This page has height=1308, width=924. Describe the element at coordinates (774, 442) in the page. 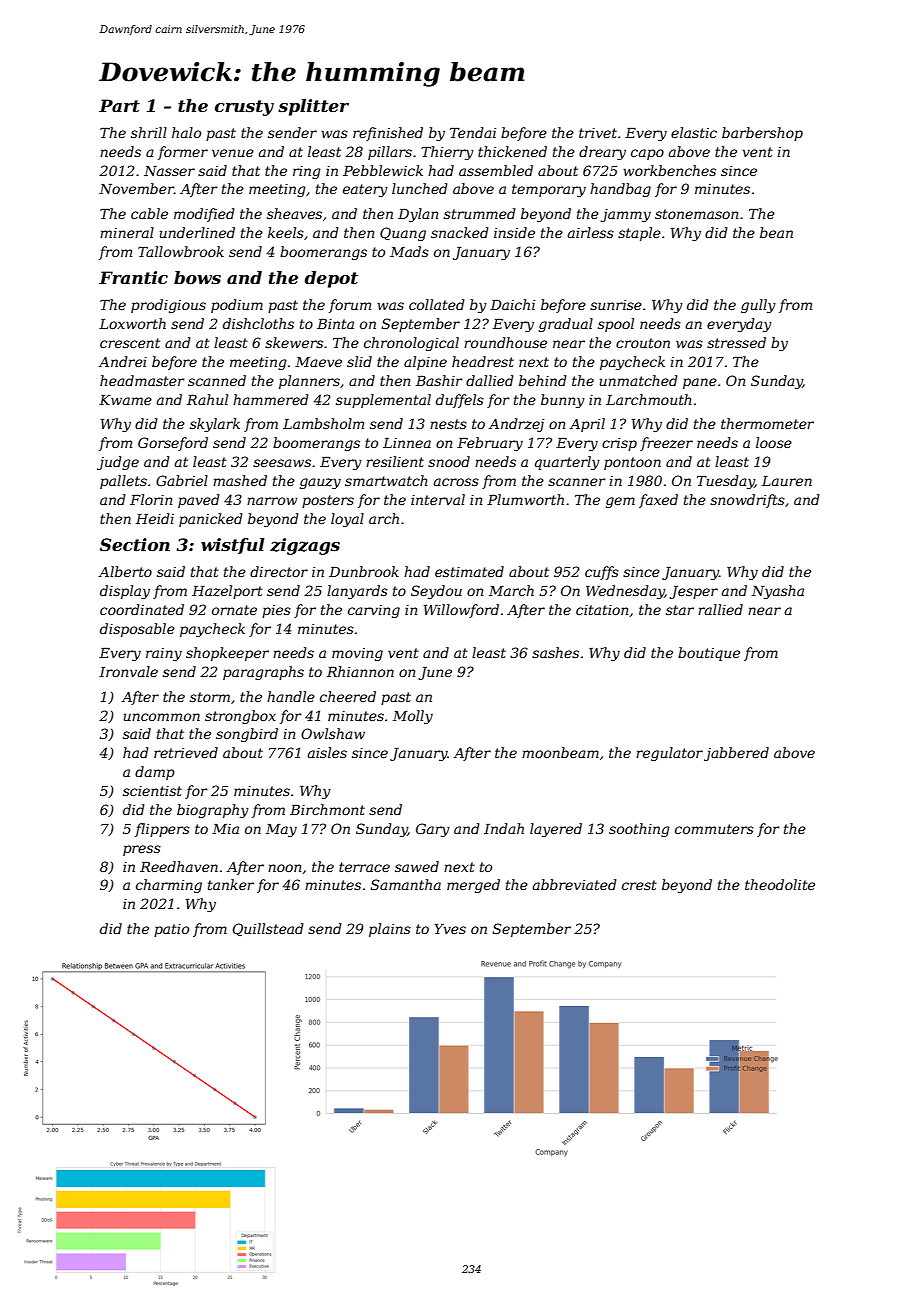

I see `loose` at that location.
